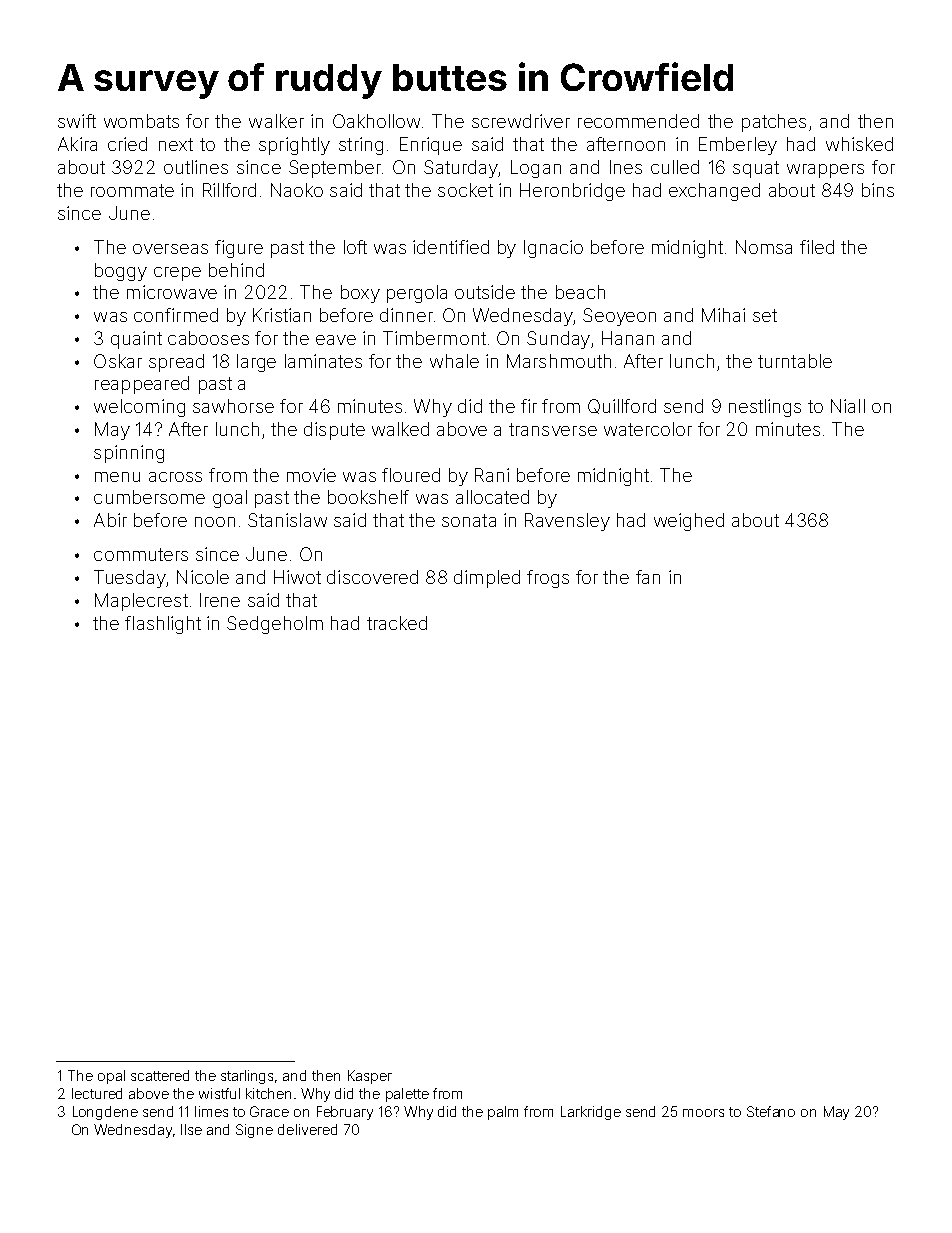 The height and width of the page is (1233, 952). I want to click on set, so click(765, 315).
